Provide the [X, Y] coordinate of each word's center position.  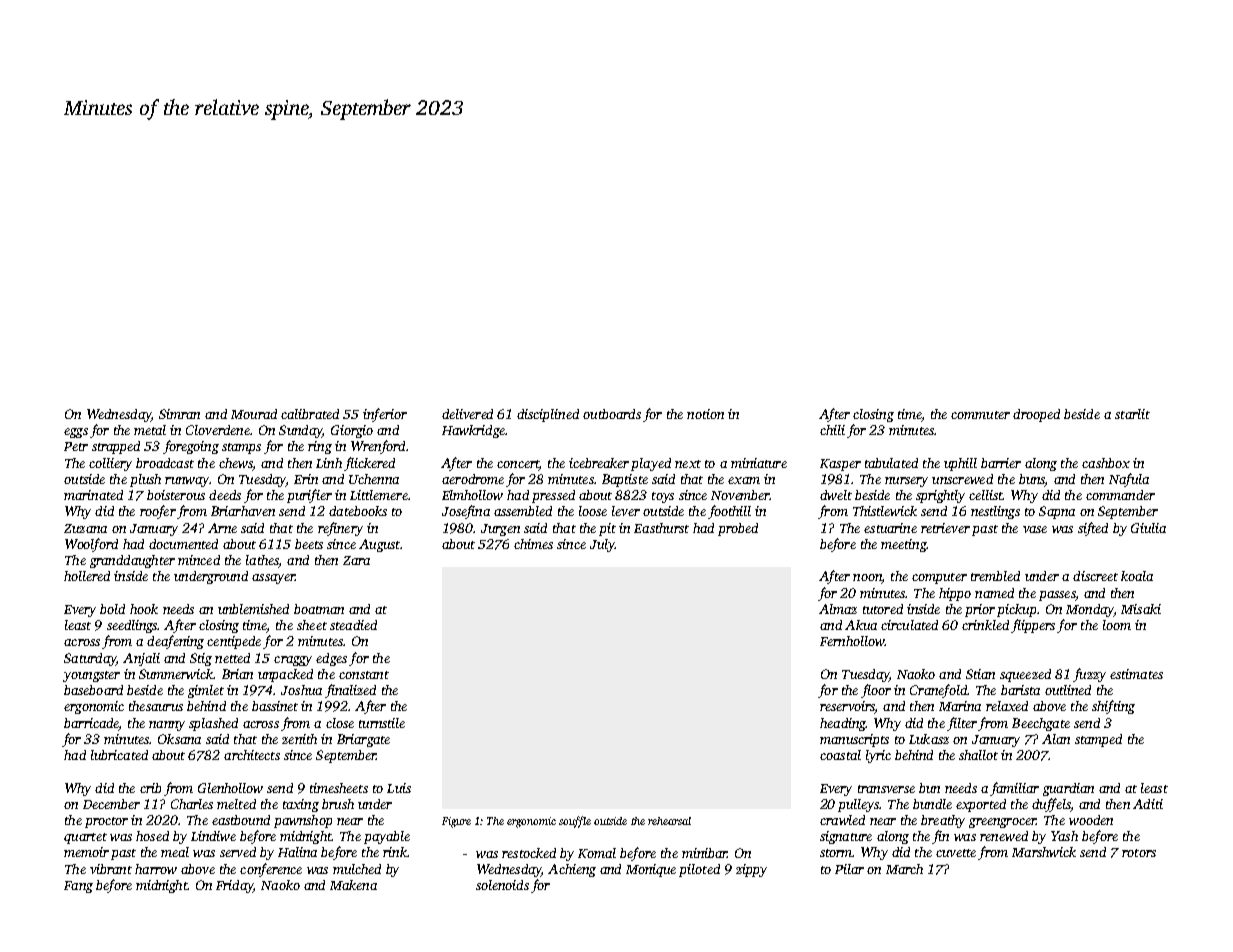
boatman [319, 609]
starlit [1132, 414]
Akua [861, 625]
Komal [597, 853]
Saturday [90, 659]
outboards [612, 414]
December [111, 804]
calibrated [310, 414]
